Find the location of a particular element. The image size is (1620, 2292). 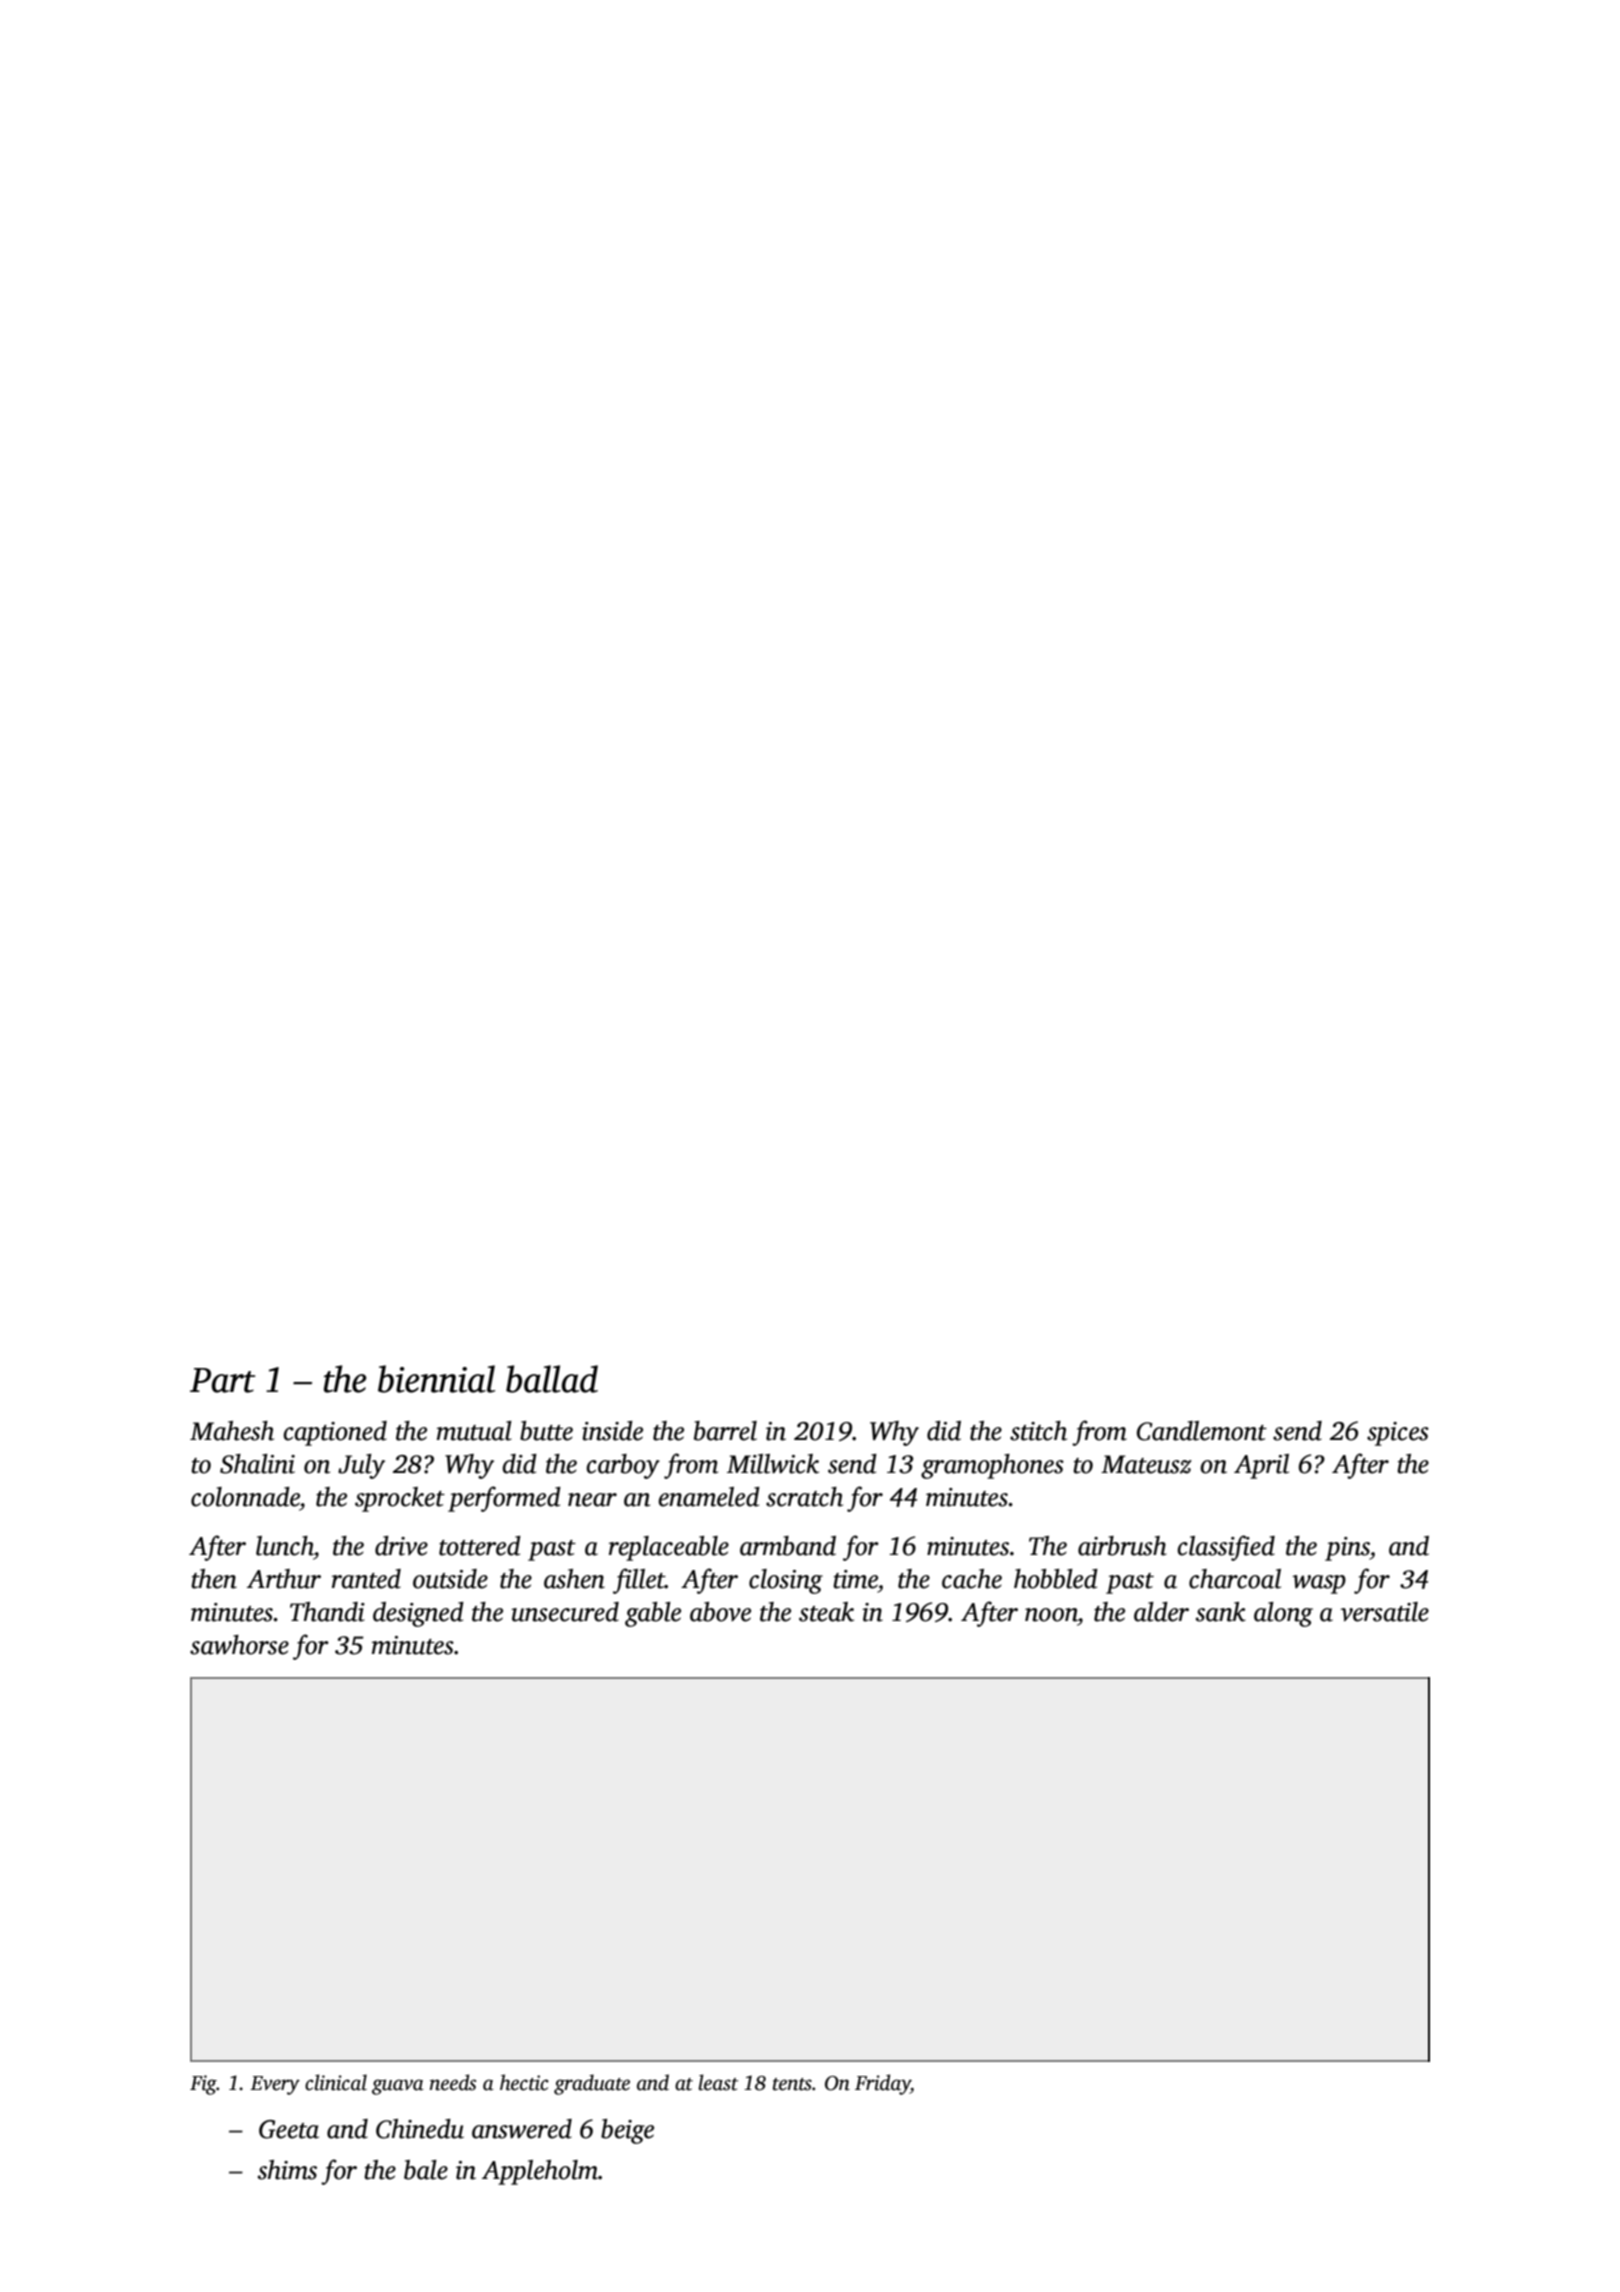

steak is located at coordinates (826, 1612).
